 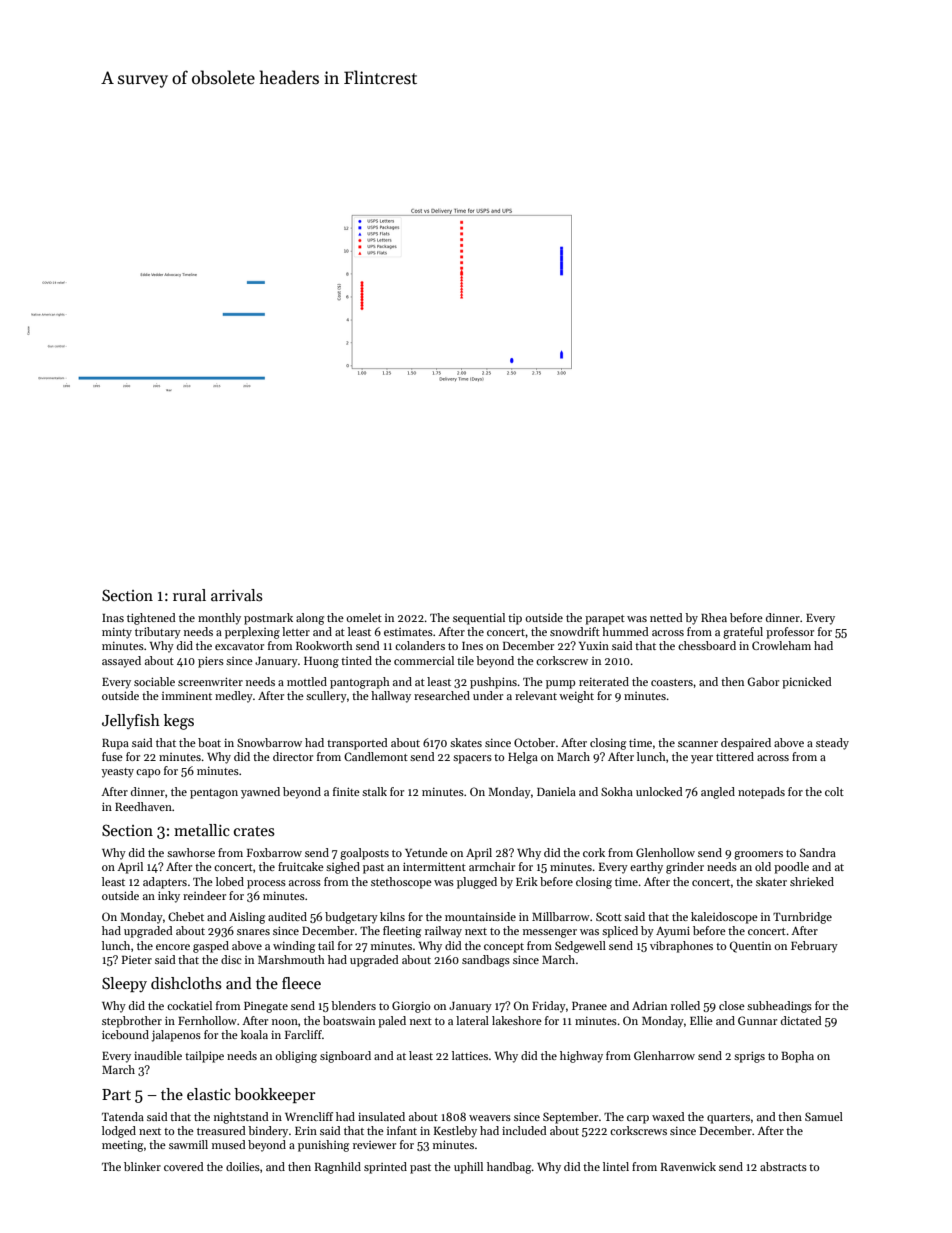 I want to click on tributary, so click(x=158, y=633).
